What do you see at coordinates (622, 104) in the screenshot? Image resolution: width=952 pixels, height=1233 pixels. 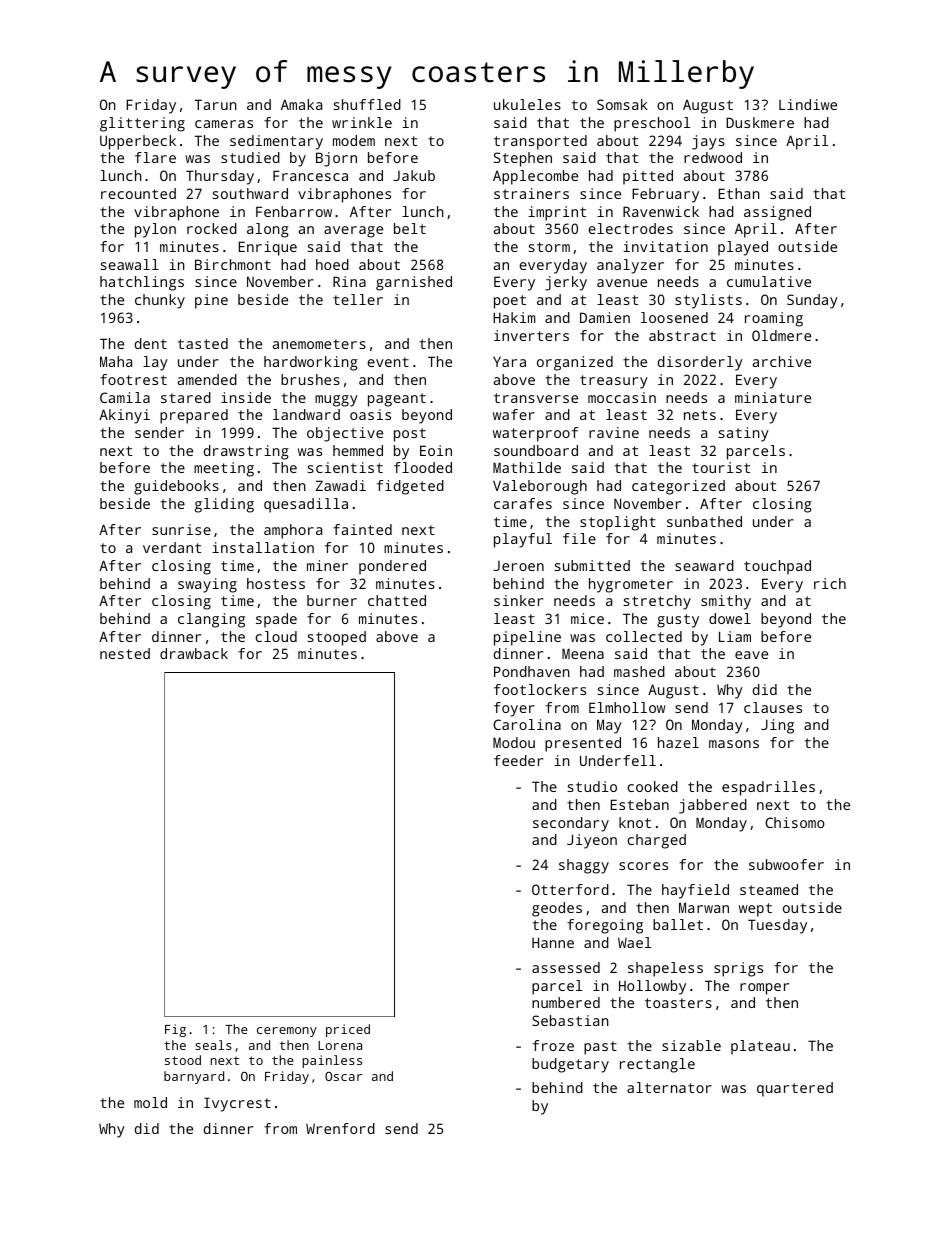 I see `Somsak` at bounding box center [622, 104].
